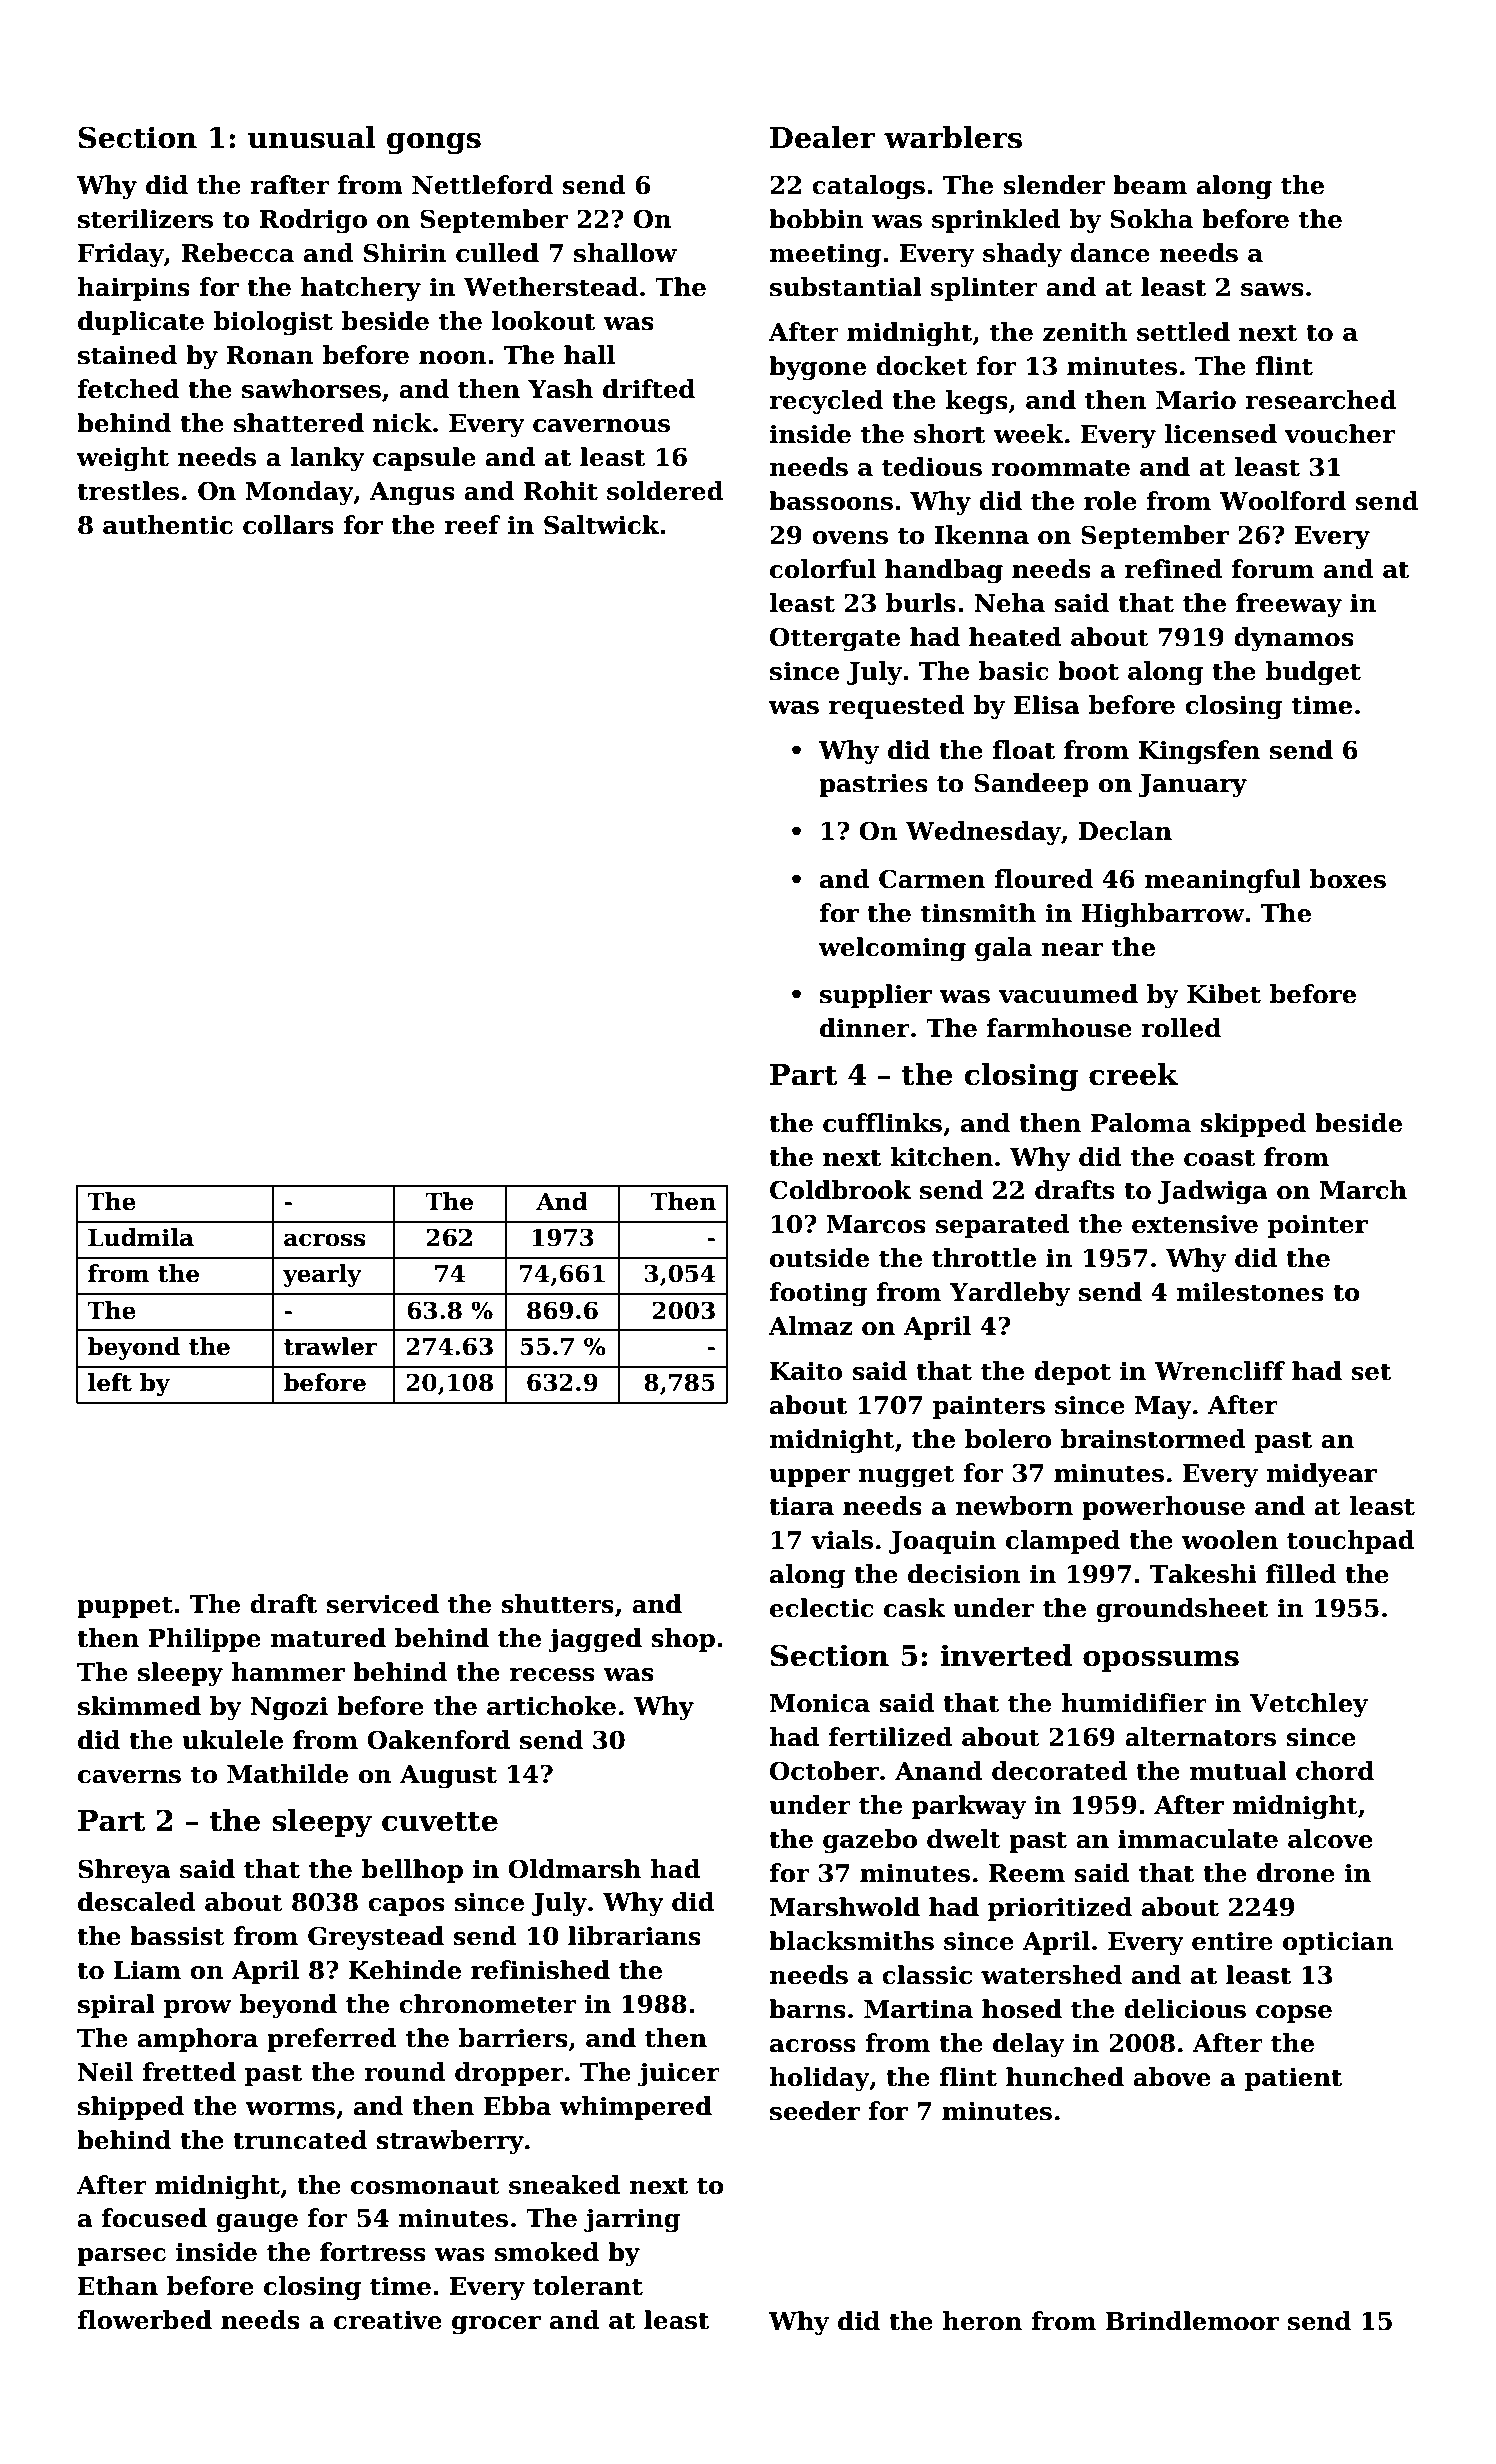 The width and height of the screenshot is (1496, 2464). What do you see at coordinates (1150, 185) in the screenshot?
I see `beam` at bounding box center [1150, 185].
